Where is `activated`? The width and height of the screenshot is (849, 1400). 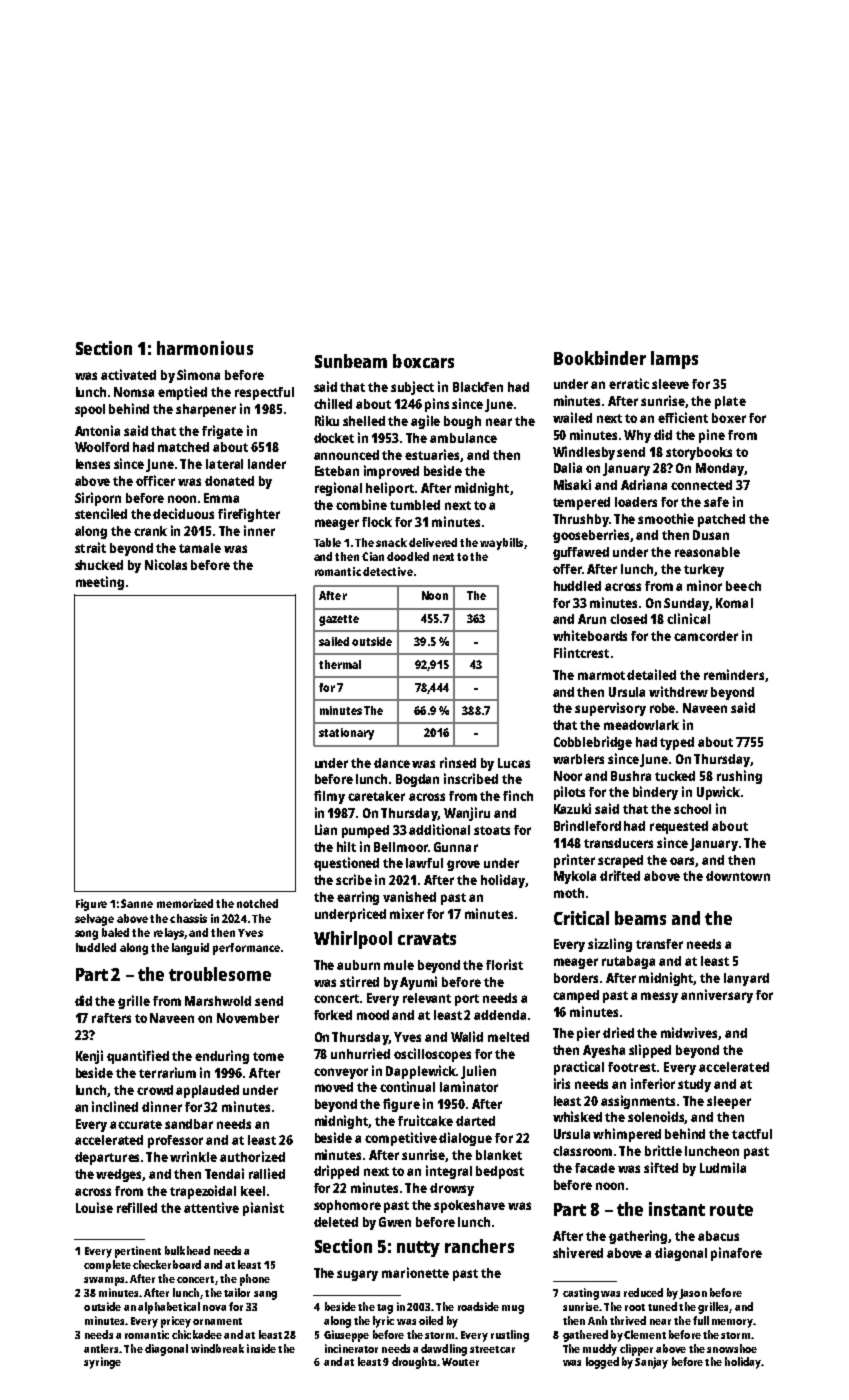
activated is located at coordinates (128, 374).
